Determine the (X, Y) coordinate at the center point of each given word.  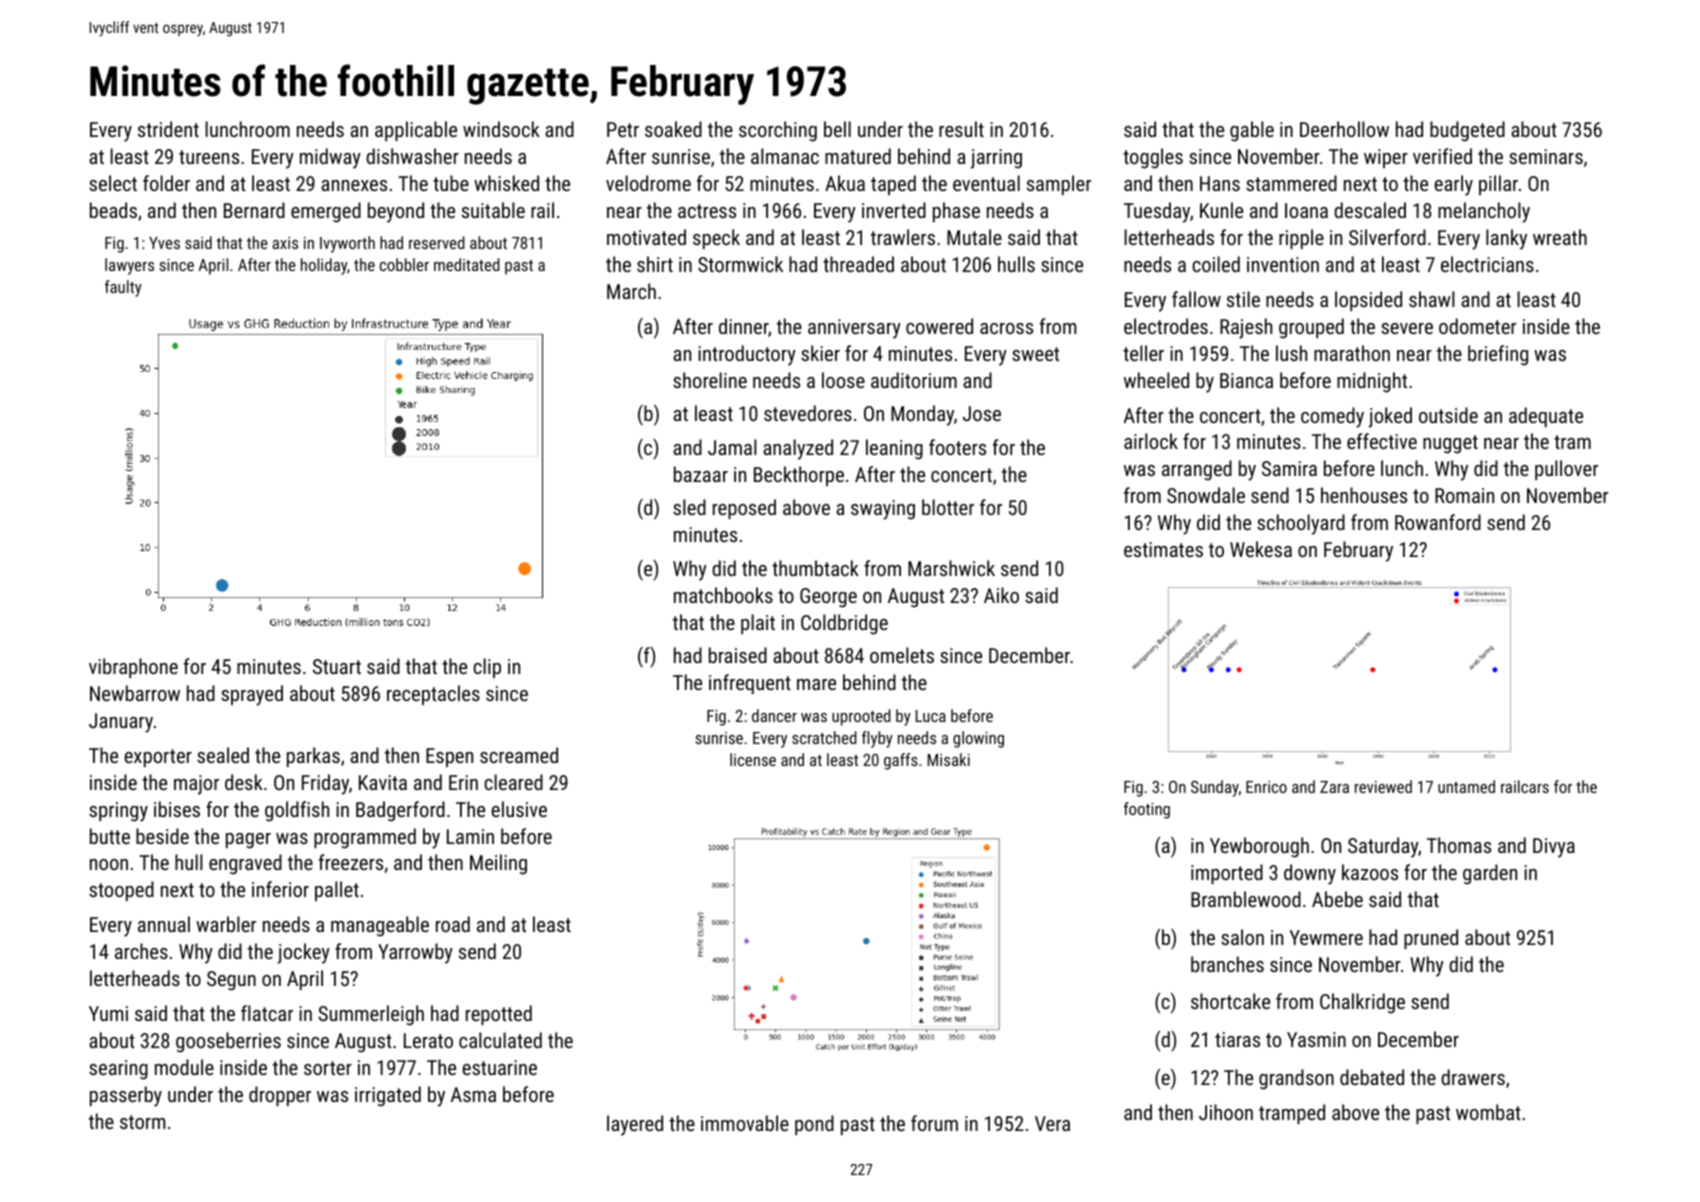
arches (141, 951)
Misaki (949, 759)
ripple (1301, 239)
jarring (996, 159)
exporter (158, 758)
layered (635, 1125)
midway (330, 158)
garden (1490, 874)
